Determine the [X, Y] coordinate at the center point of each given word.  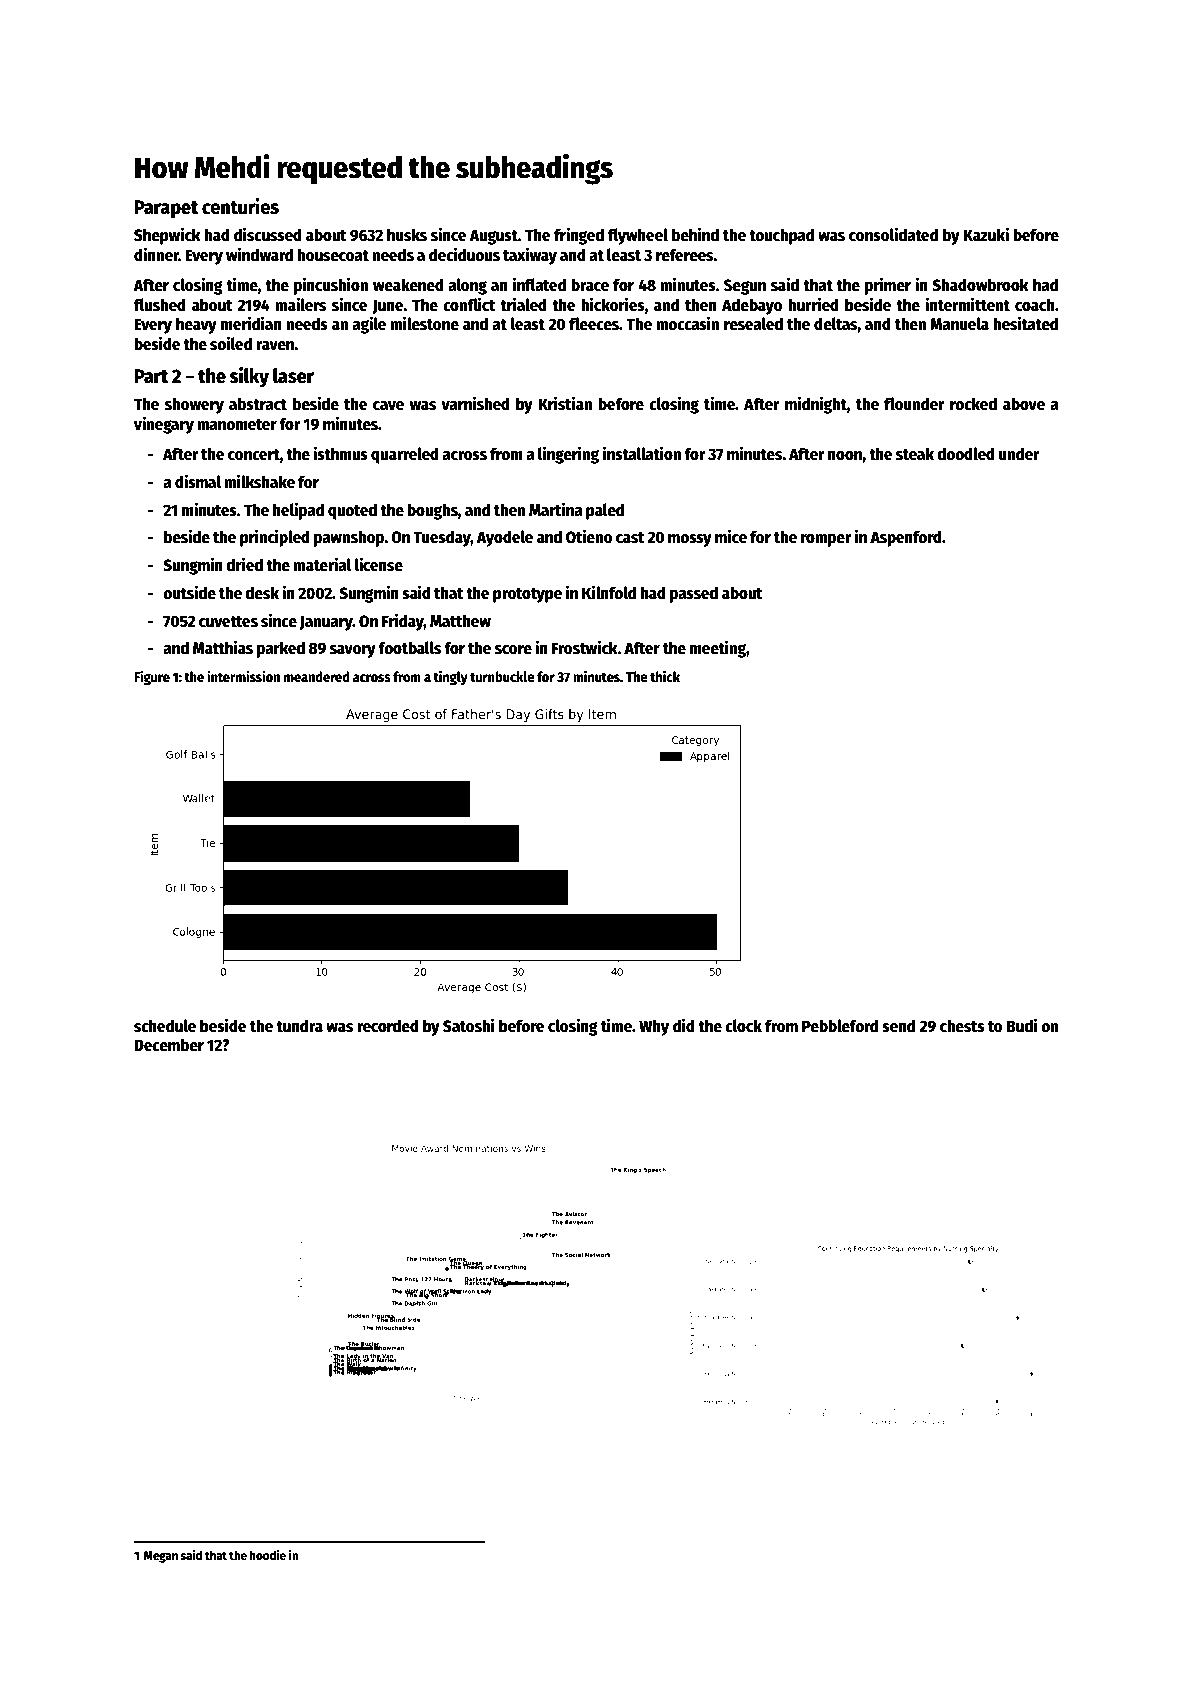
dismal [198, 481]
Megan [161, 1557]
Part [151, 376]
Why [654, 1027]
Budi [1022, 1025]
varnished [475, 403]
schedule [165, 1026]
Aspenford [906, 538]
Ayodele [505, 538]
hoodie [268, 1555]
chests [962, 1026]
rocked [973, 404]
